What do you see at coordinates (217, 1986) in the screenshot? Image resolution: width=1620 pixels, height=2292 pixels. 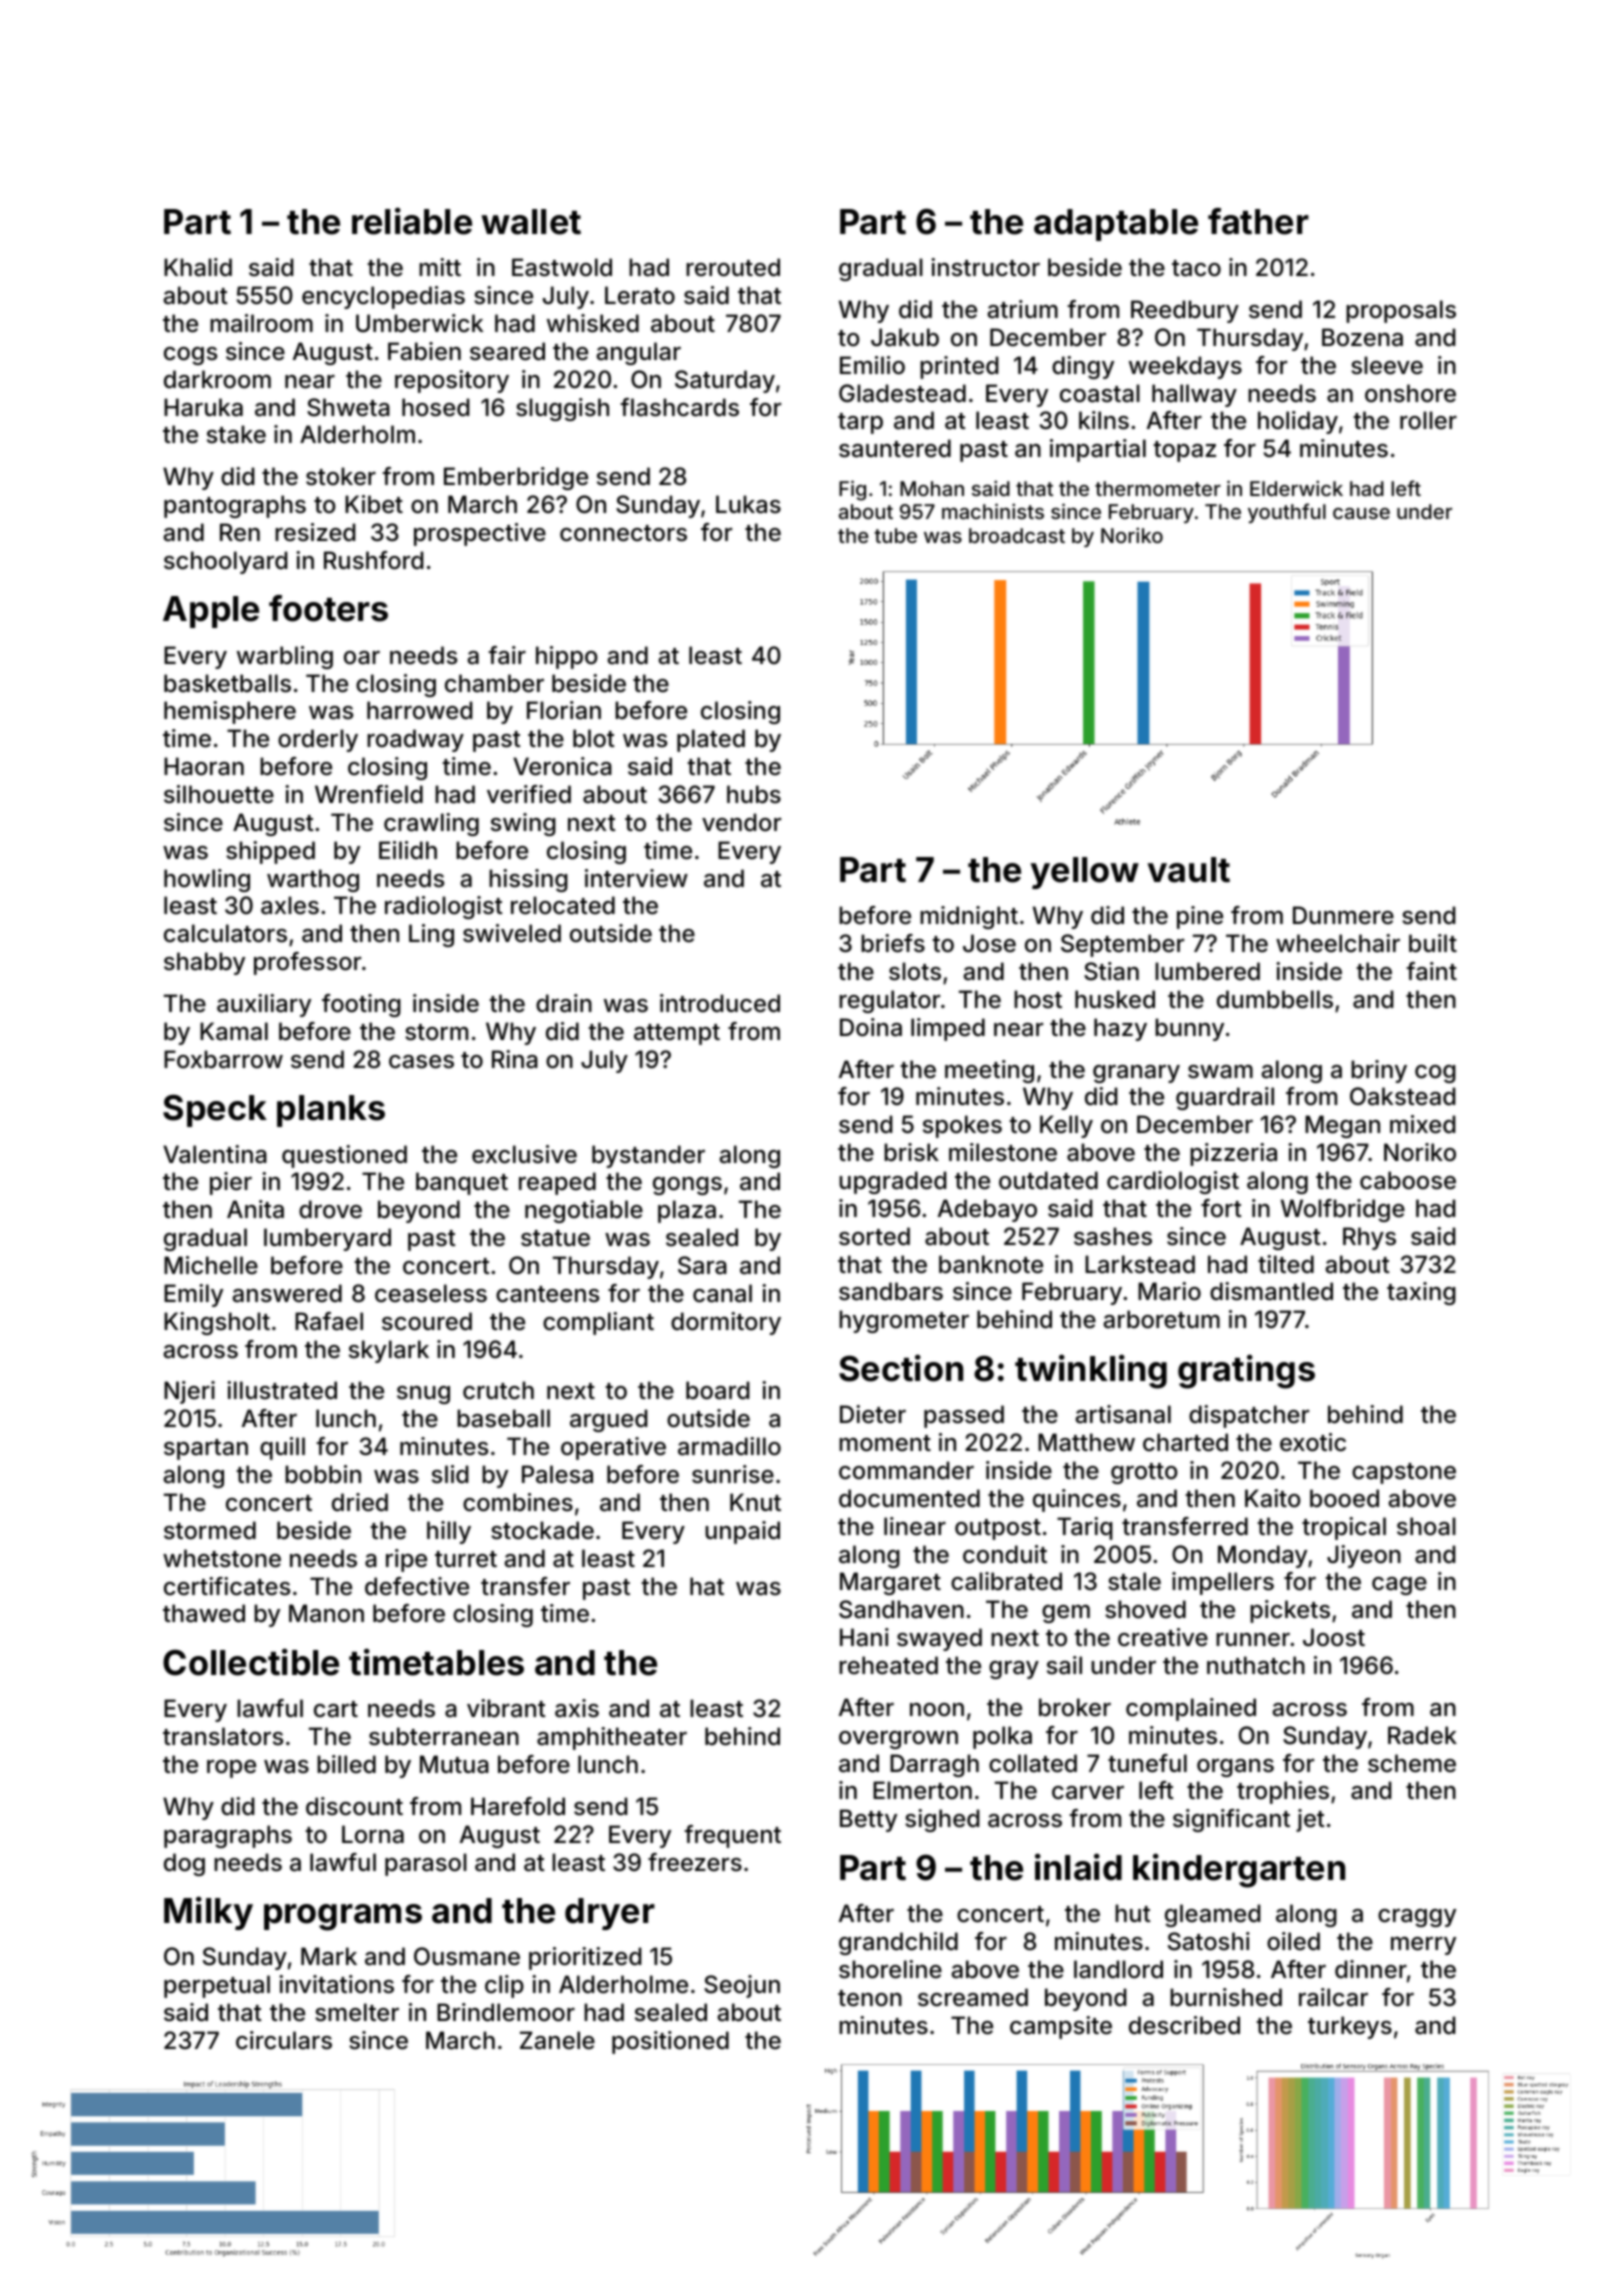 I see `perpetual` at bounding box center [217, 1986].
